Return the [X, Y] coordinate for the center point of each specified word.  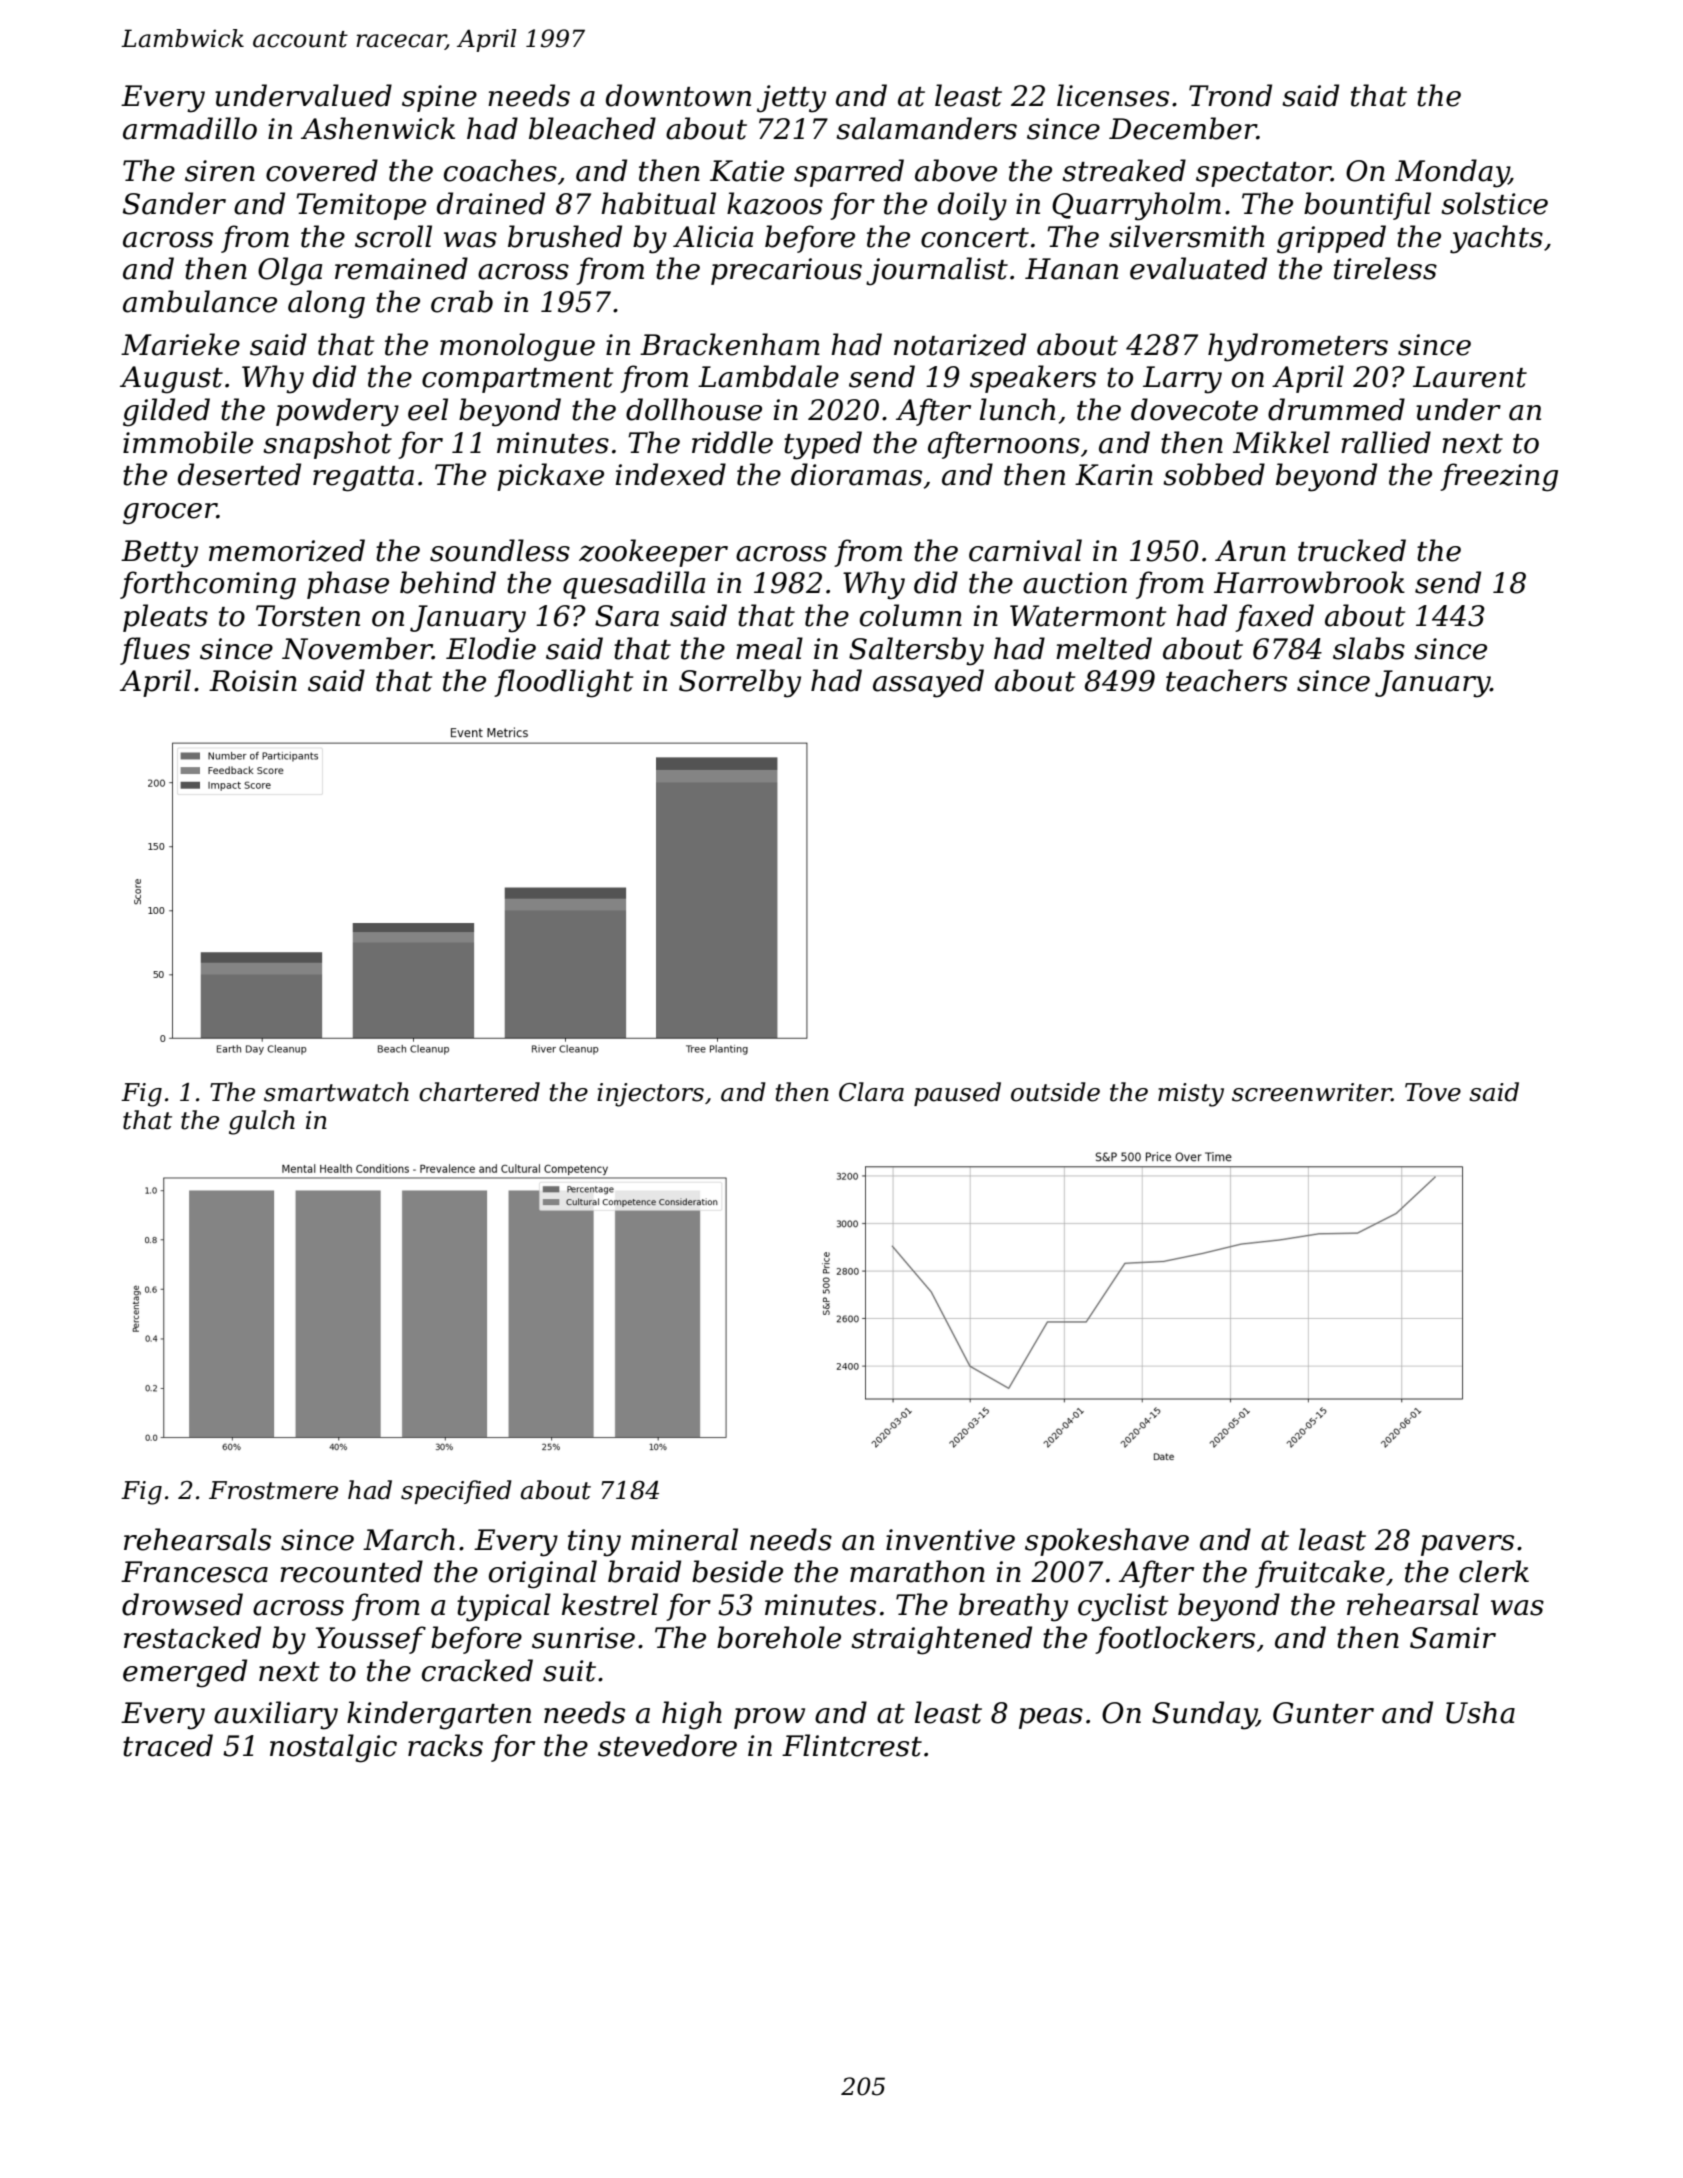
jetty [791, 99]
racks [445, 1745]
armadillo [190, 128]
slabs [1369, 648]
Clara [871, 1092]
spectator [1263, 174]
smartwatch [336, 1092]
